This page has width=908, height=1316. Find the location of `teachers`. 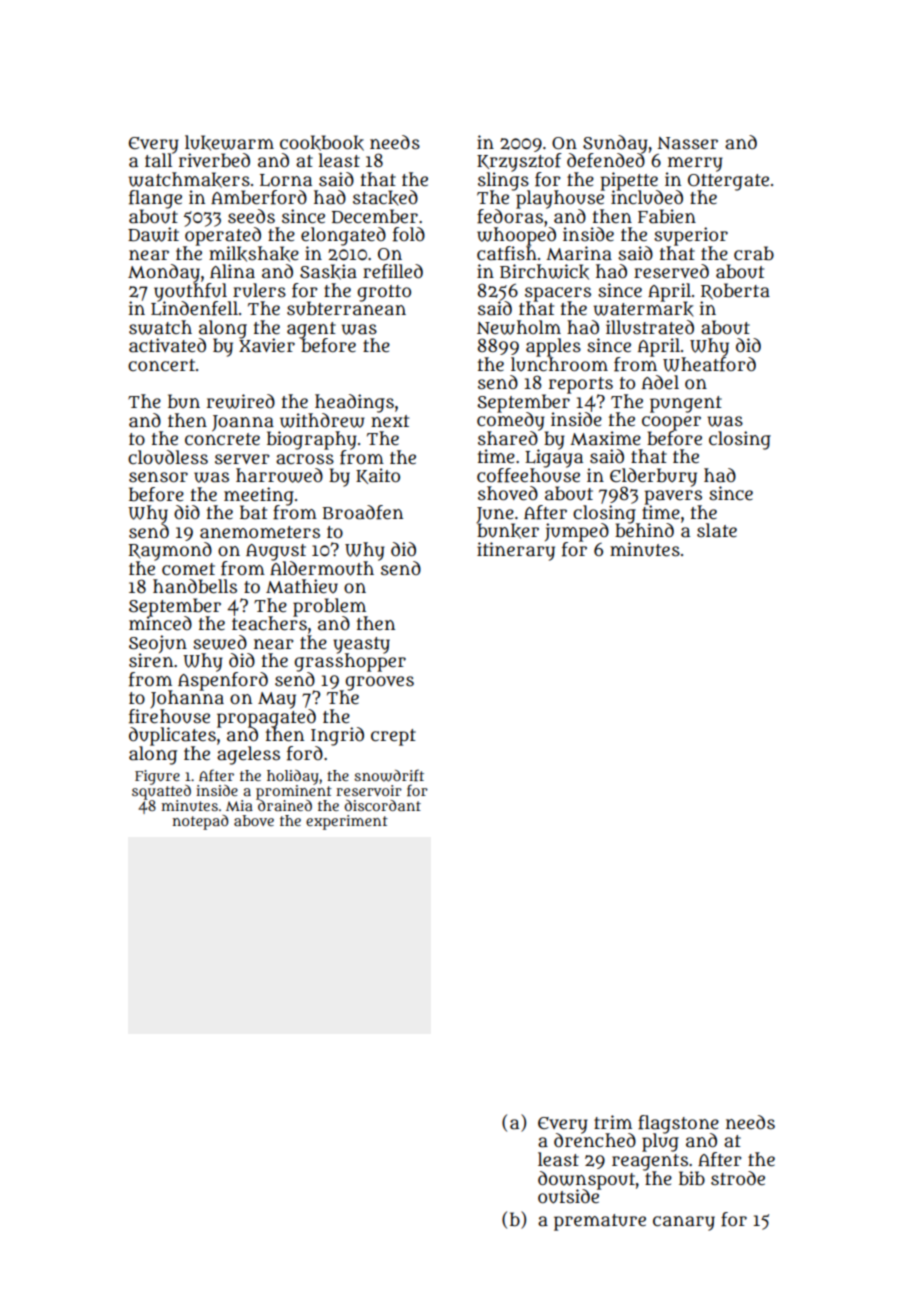

teachers is located at coordinates (269, 624).
